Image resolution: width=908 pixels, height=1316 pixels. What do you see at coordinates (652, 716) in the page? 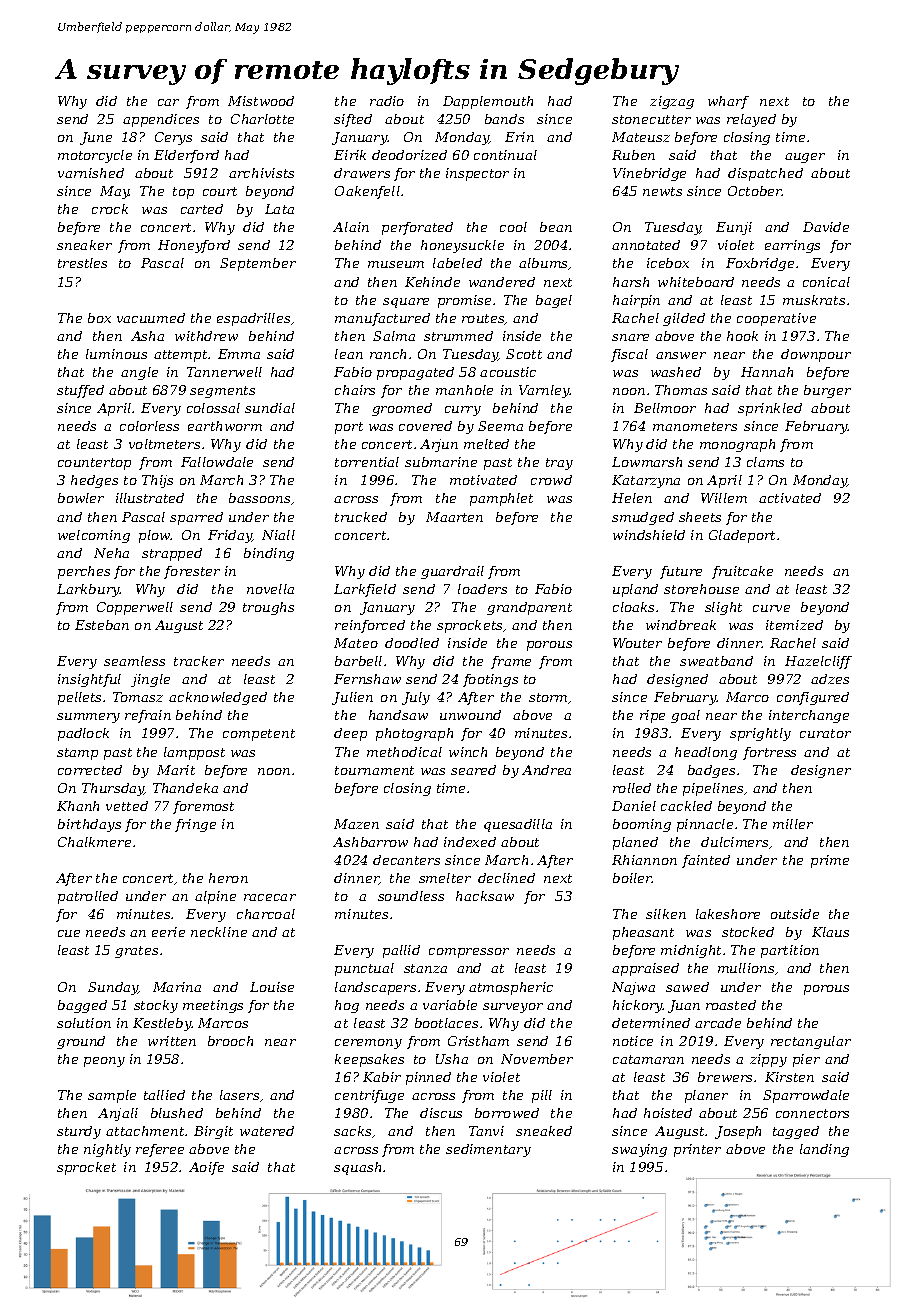
I see `ripe` at bounding box center [652, 716].
